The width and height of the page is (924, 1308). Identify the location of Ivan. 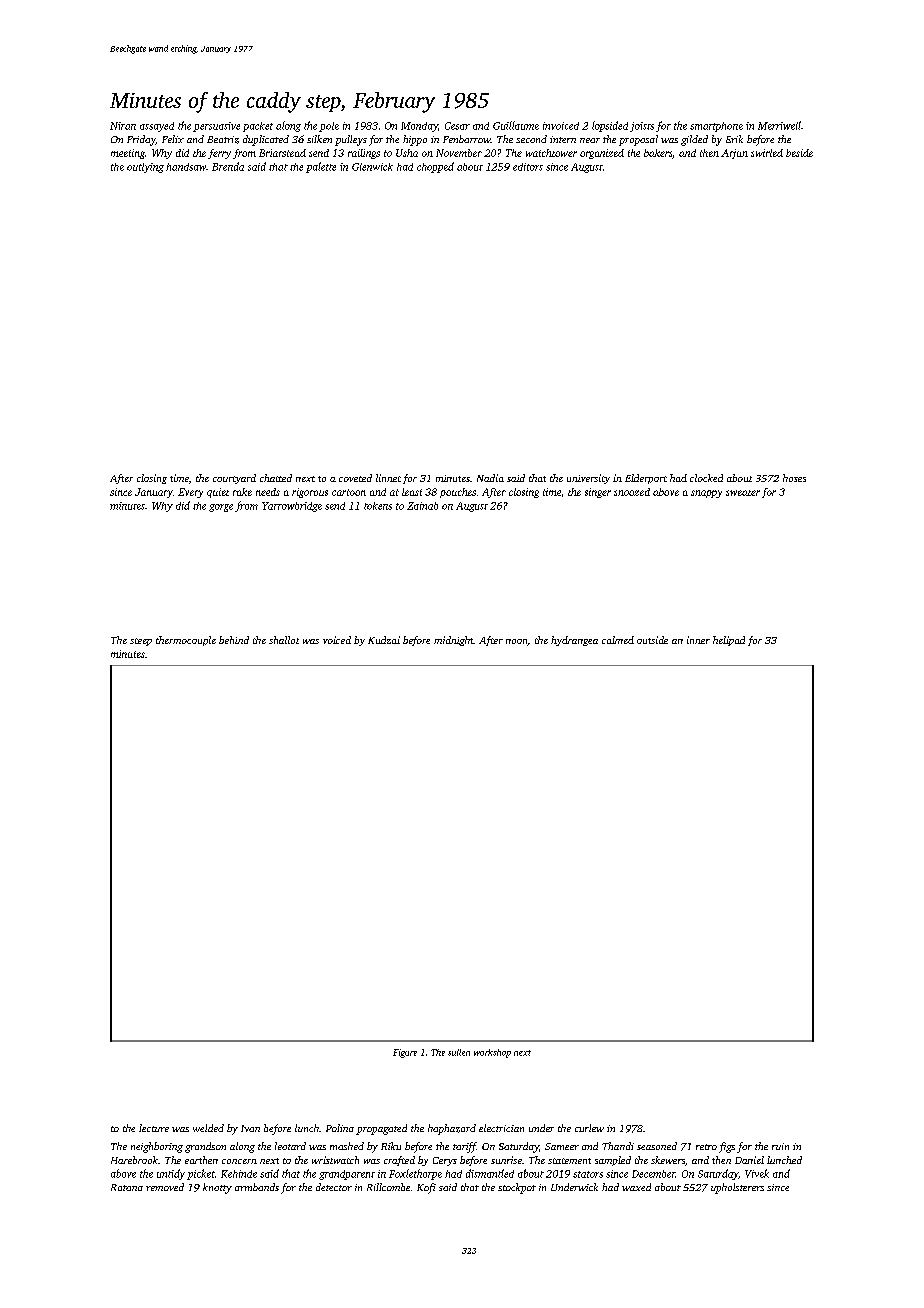
(250, 1128).
